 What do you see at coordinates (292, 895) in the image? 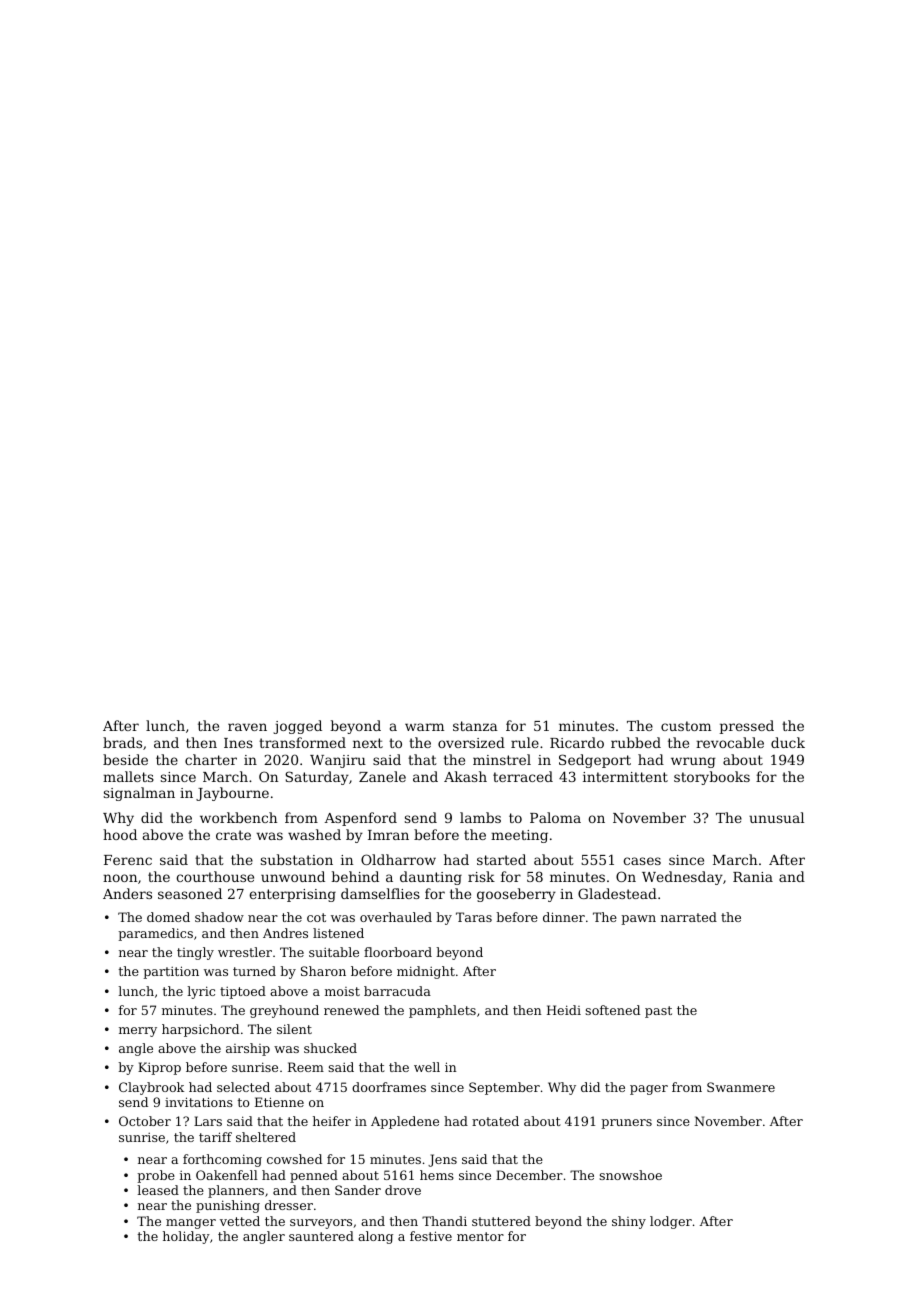
I see `enterprising` at bounding box center [292, 895].
